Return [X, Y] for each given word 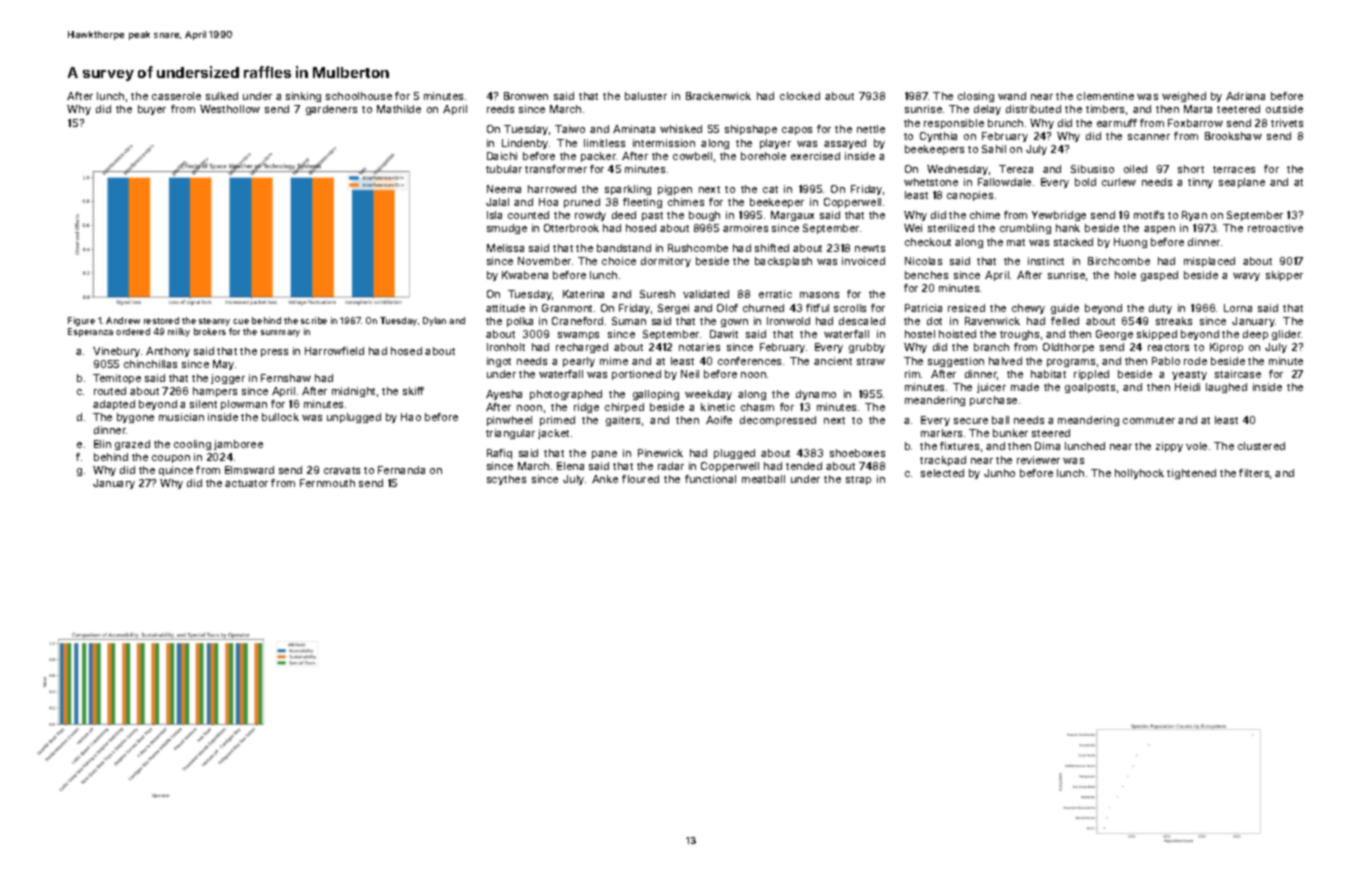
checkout [928, 242]
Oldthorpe [1068, 348]
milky [179, 332]
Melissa [505, 248]
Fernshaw [286, 378]
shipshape [751, 130]
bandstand [624, 248]
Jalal [497, 202]
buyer [152, 110]
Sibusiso [1092, 169]
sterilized [951, 228]
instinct [1046, 261]
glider [1286, 335]
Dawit [724, 334]
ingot [499, 362]
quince [176, 471]
